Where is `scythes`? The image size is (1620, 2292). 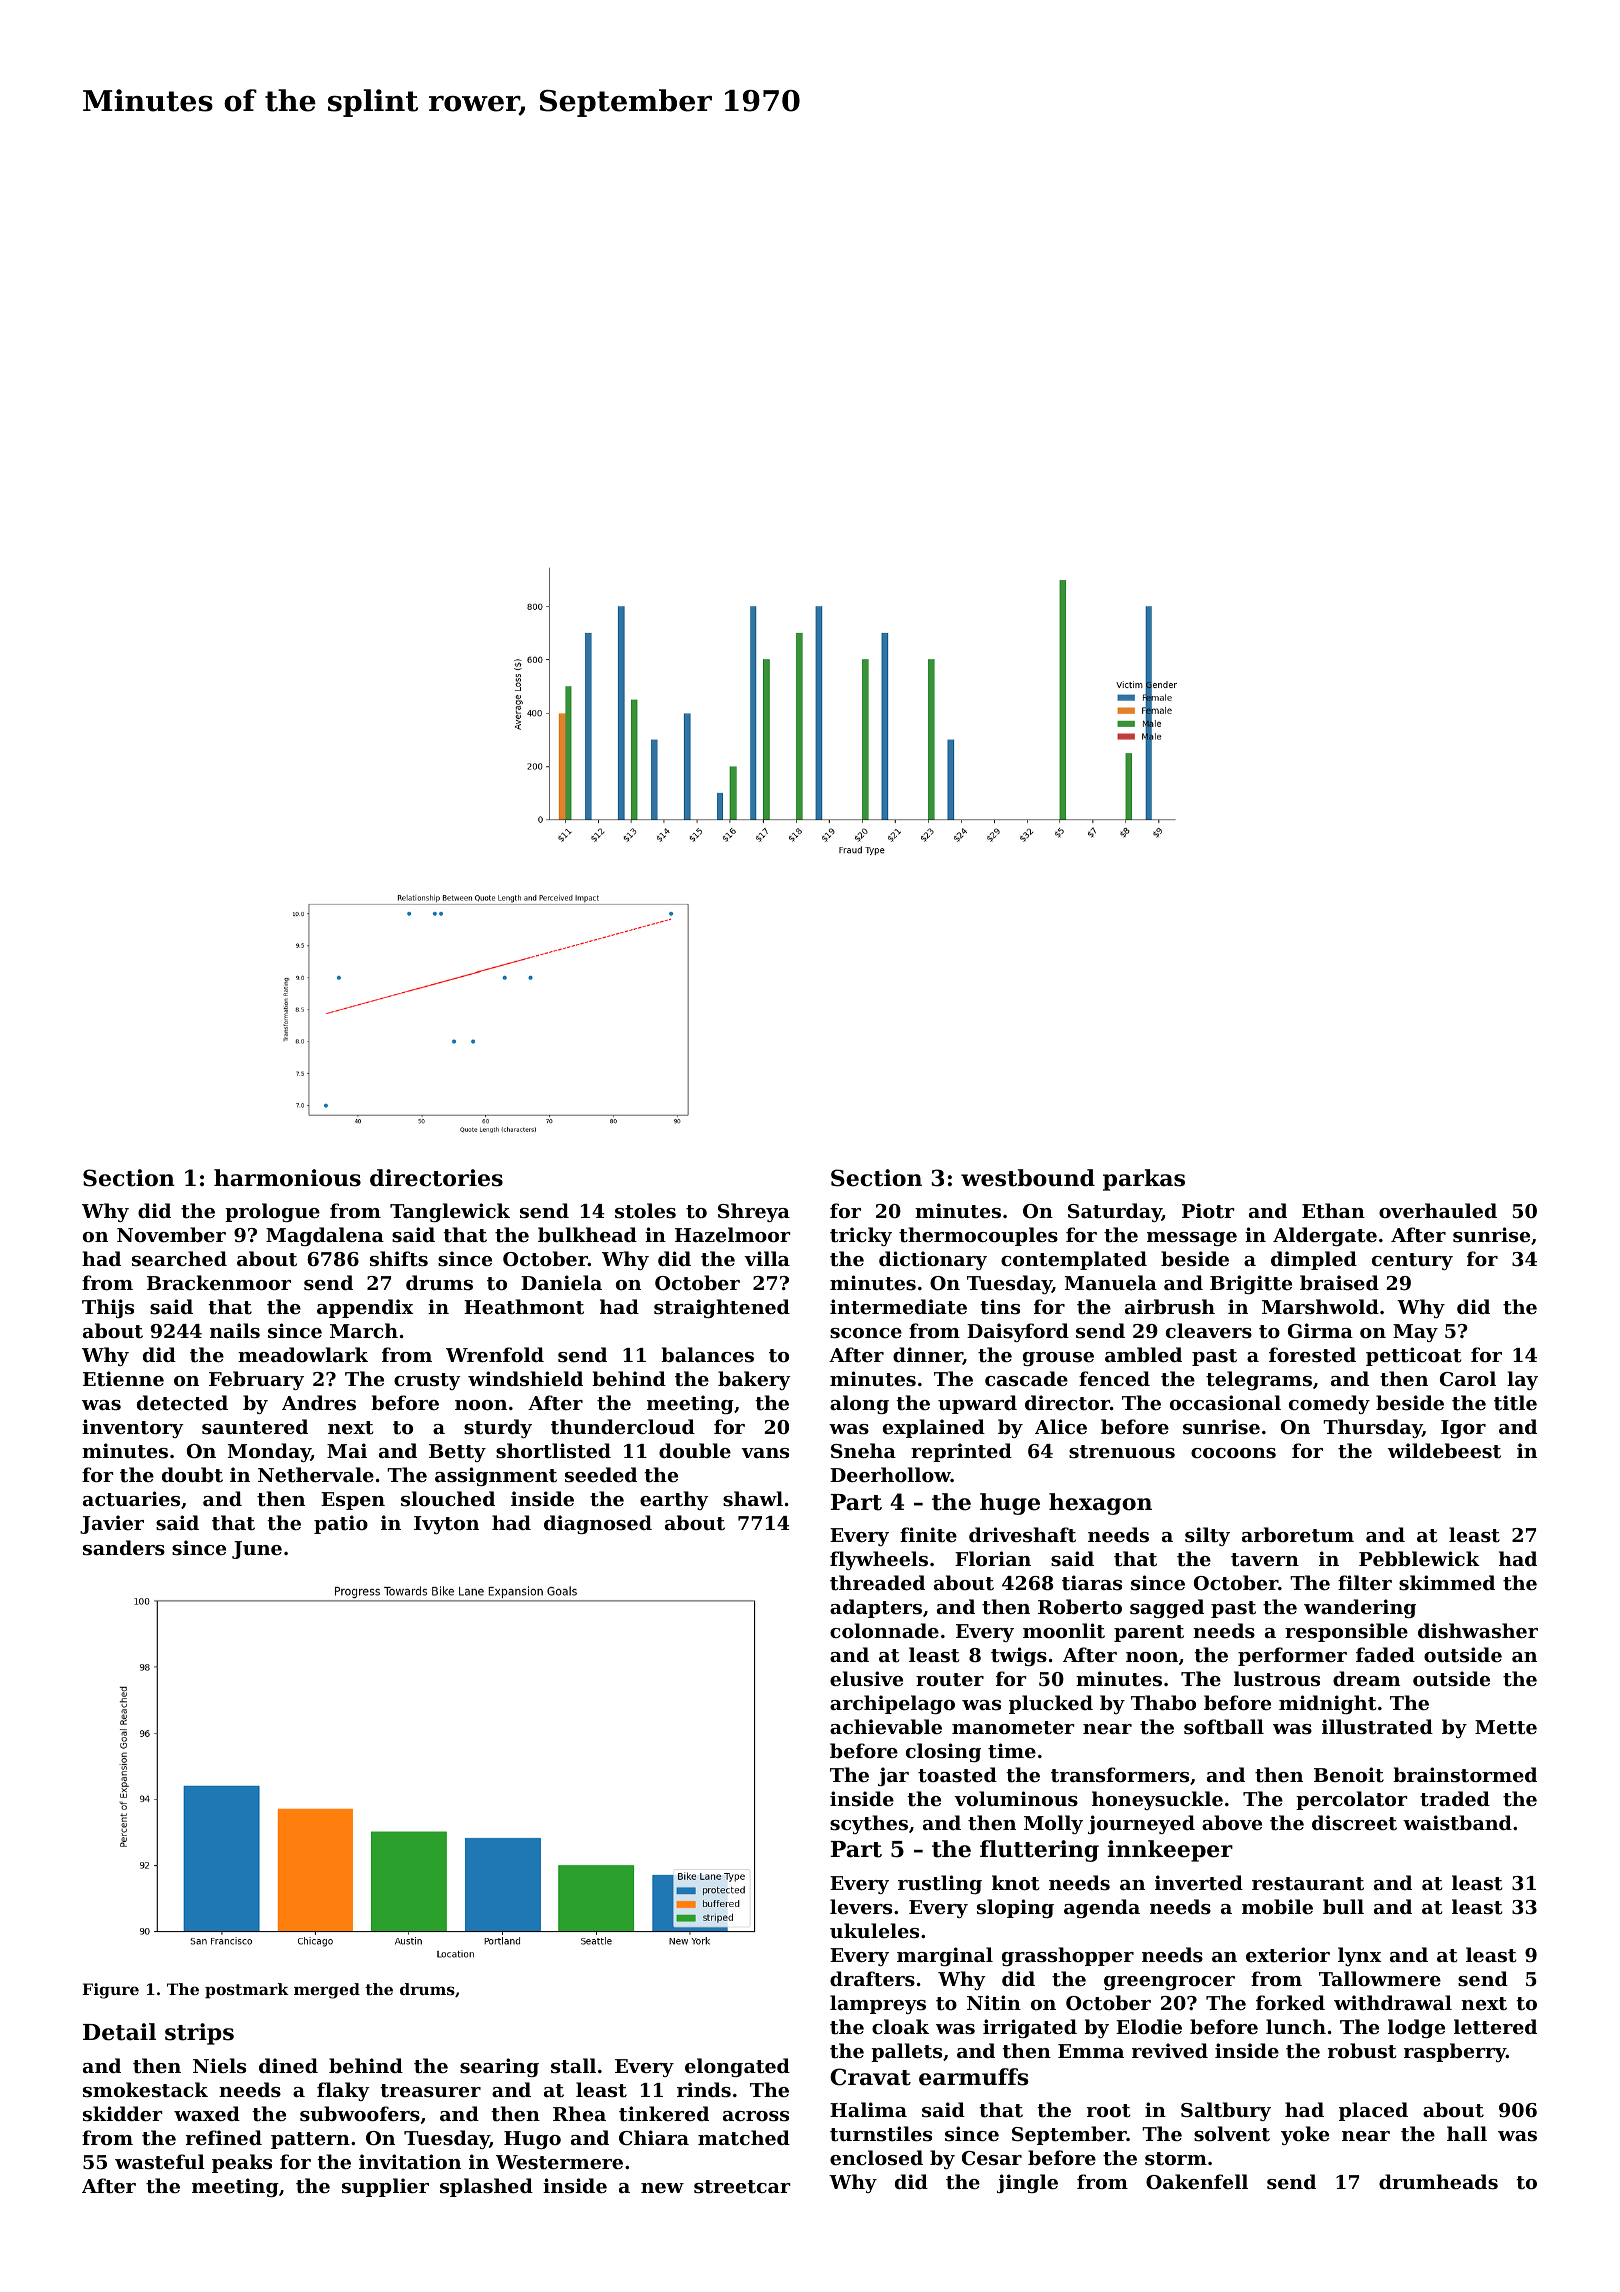 scythes is located at coordinates (869, 1824).
